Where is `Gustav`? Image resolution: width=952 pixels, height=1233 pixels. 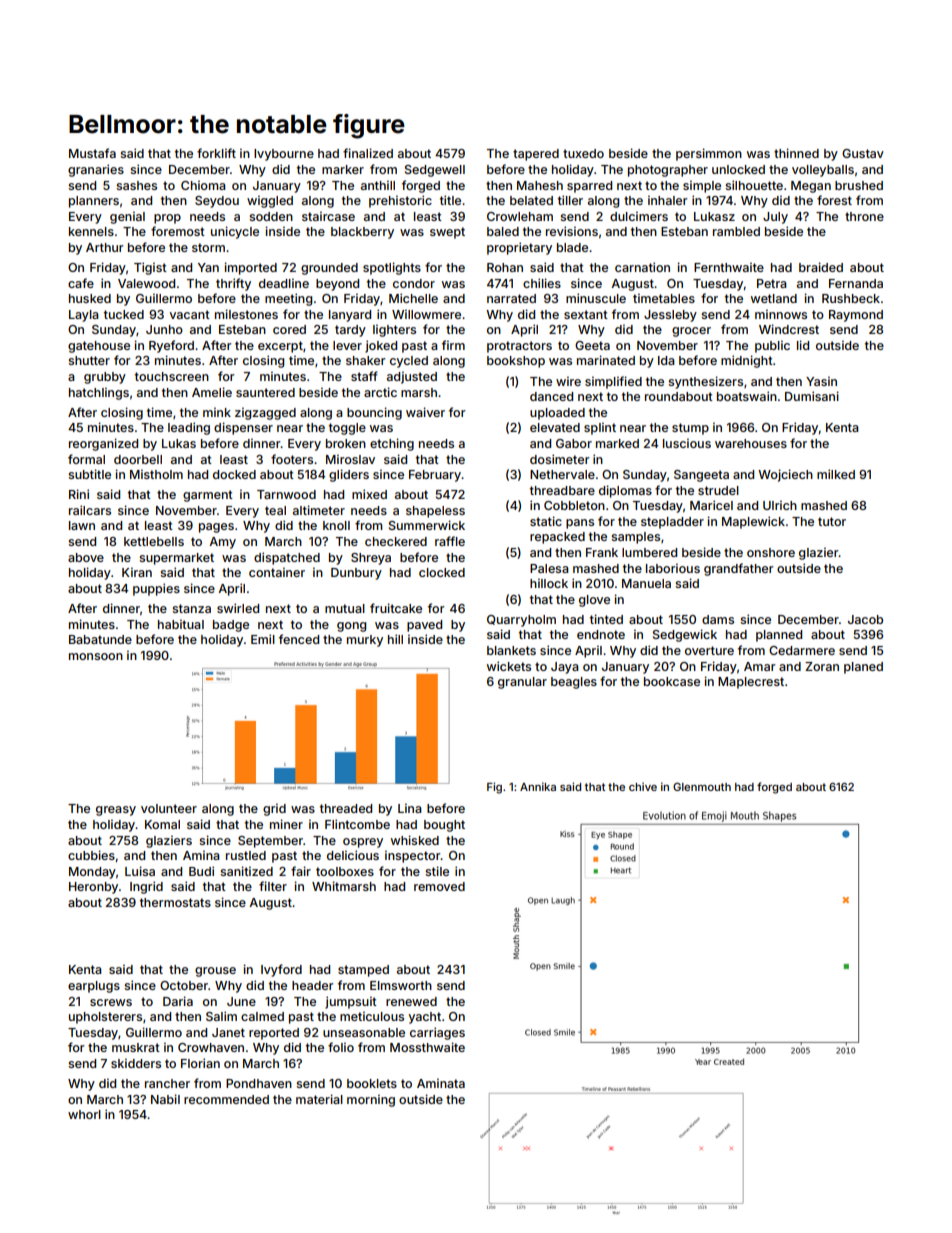
Gustav is located at coordinates (863, 153).
